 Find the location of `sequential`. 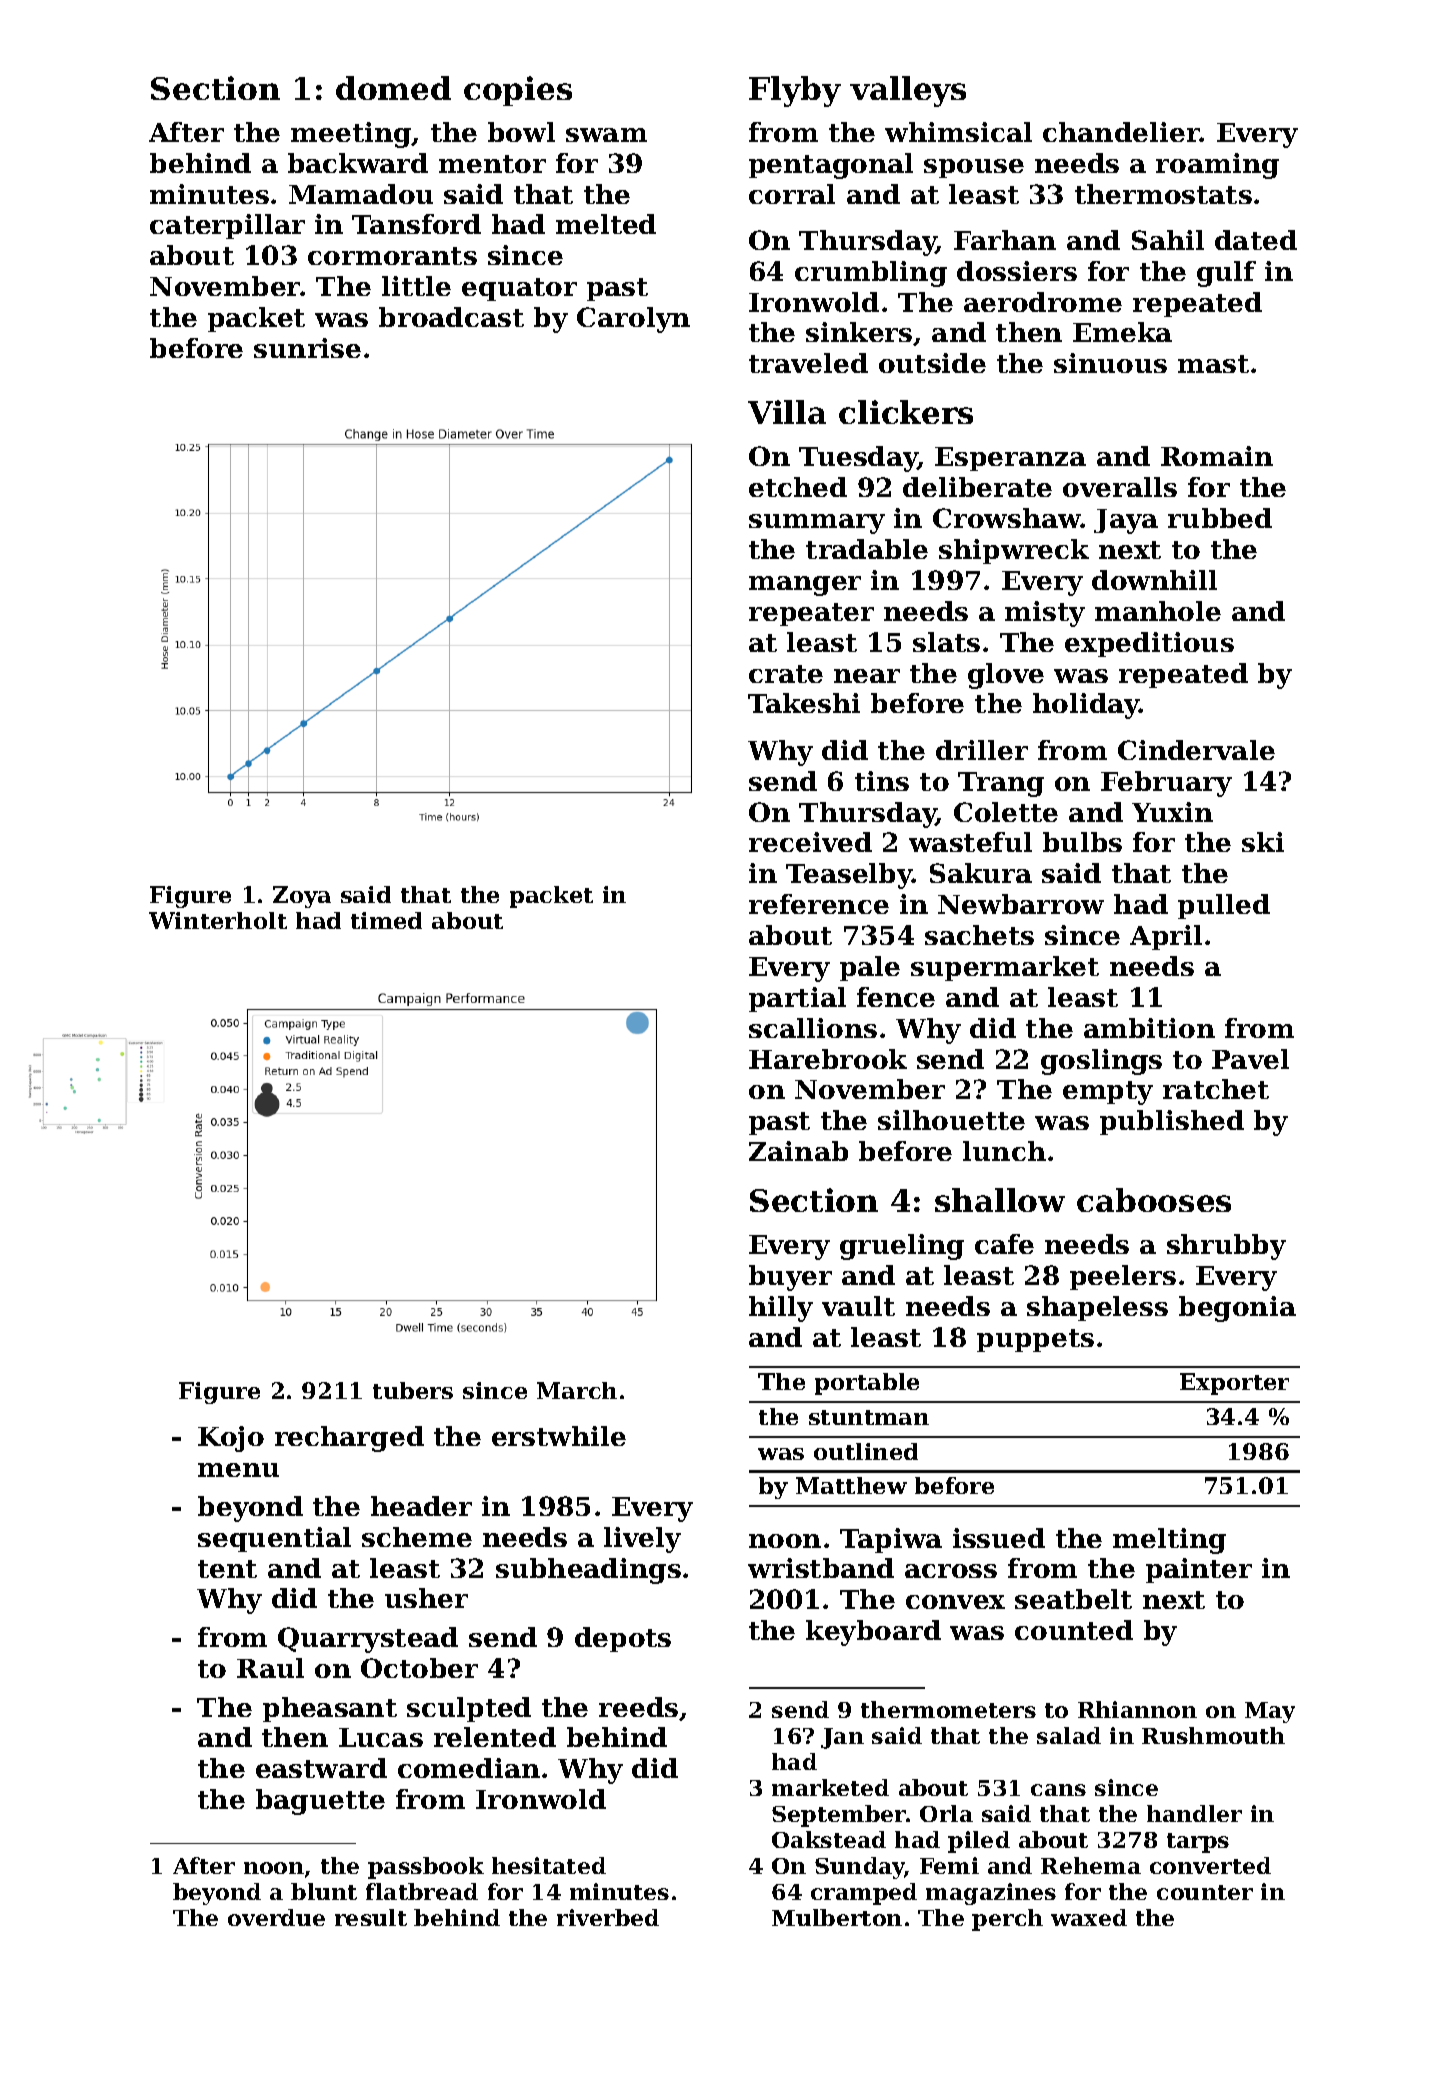

sequential is located at coordinates (274, 1539).
